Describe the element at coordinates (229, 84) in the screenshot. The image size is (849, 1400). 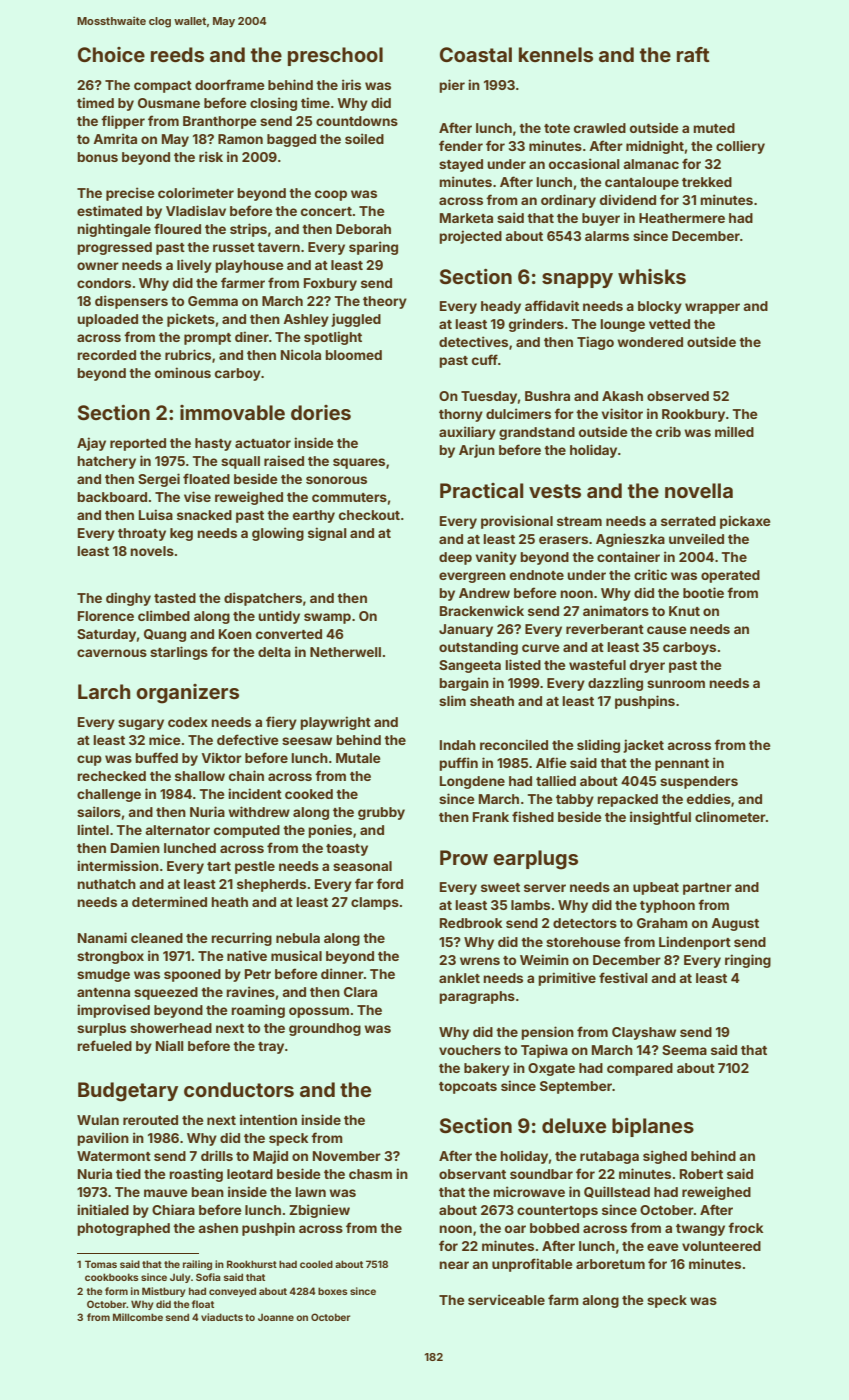
I see `doorframe` at that location.
